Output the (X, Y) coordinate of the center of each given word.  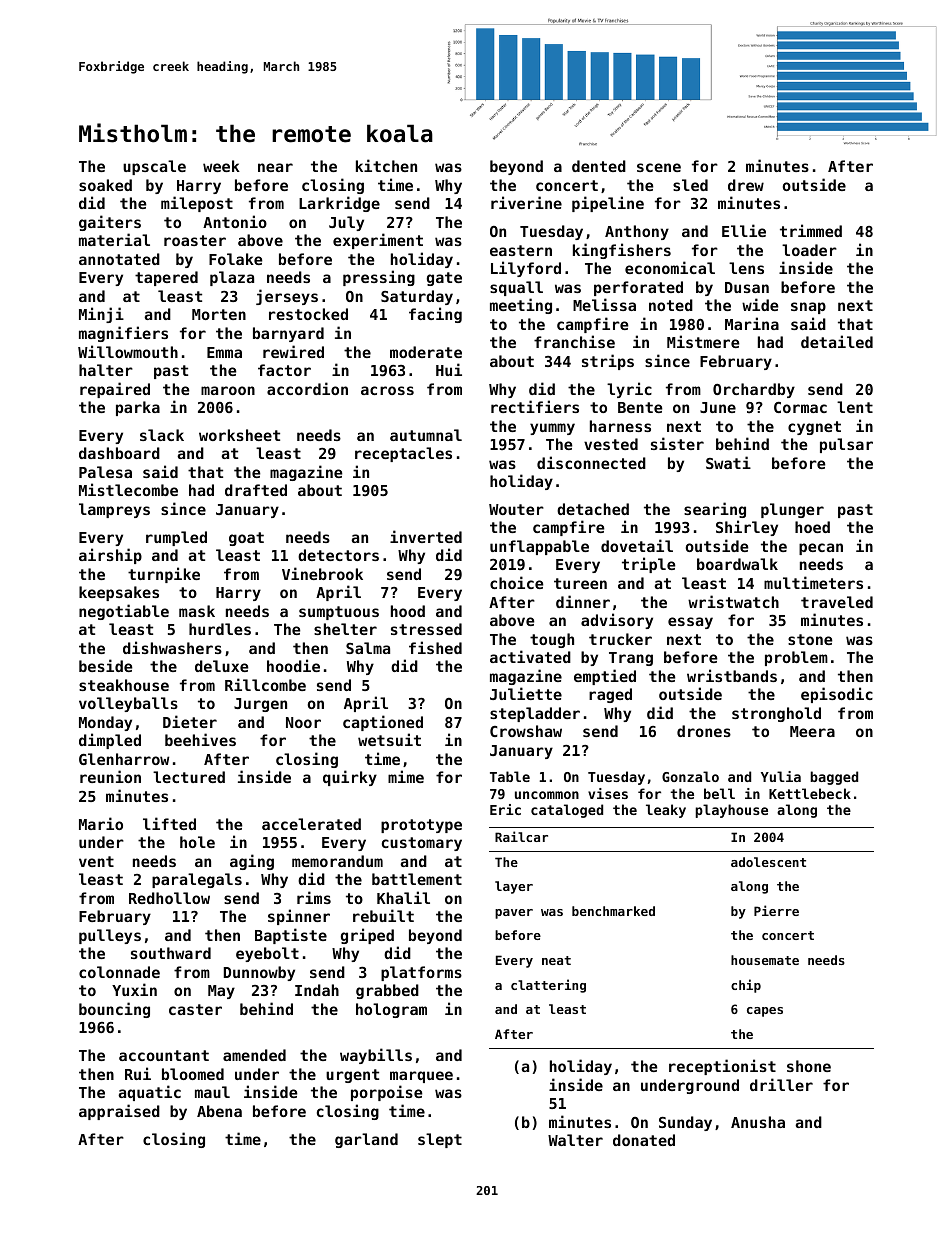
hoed (812, 527)
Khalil (403, 897)
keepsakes (119, 593)
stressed (426, 629)
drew (746, 185)
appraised (119, 1112)
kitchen (386, 165)
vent (96, 861)
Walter (575, 1140)
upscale (154, 167)
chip (746, 986)
